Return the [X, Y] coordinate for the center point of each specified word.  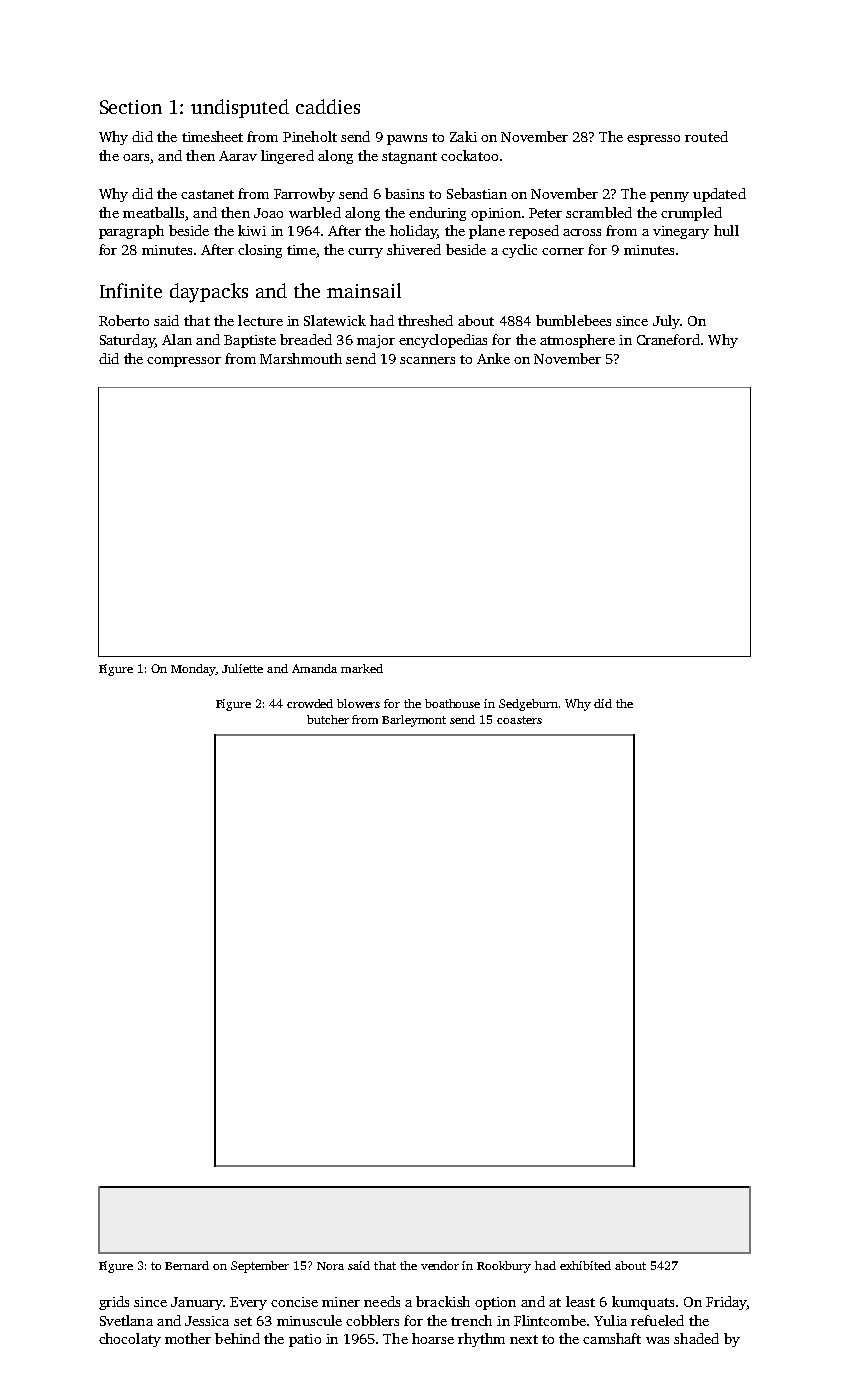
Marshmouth [301, 358]
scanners [427, 360]
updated [719, 195]
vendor [440, 1265]
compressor [184, 362]
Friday [726, 1303]
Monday [193, 670]
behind [237, 1338]
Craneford [668, 339]
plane [487, 232]
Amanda [314, 668]
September [260, 1267]
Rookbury [504, 1267]
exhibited [585, 1265]
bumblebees [573, 320]
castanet [207, 194]
